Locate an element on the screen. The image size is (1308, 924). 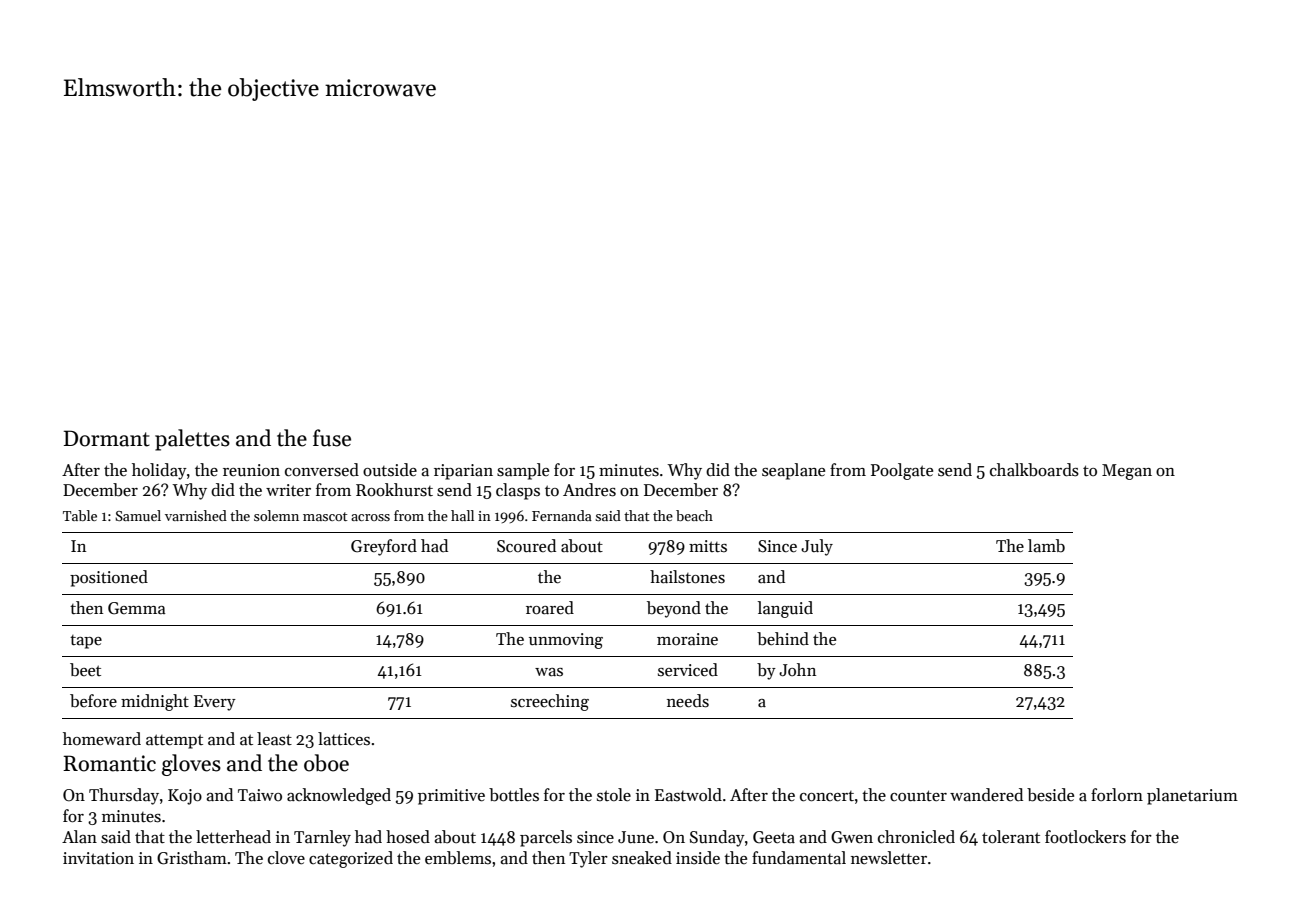
Every is located at coordinates (215, 703).
